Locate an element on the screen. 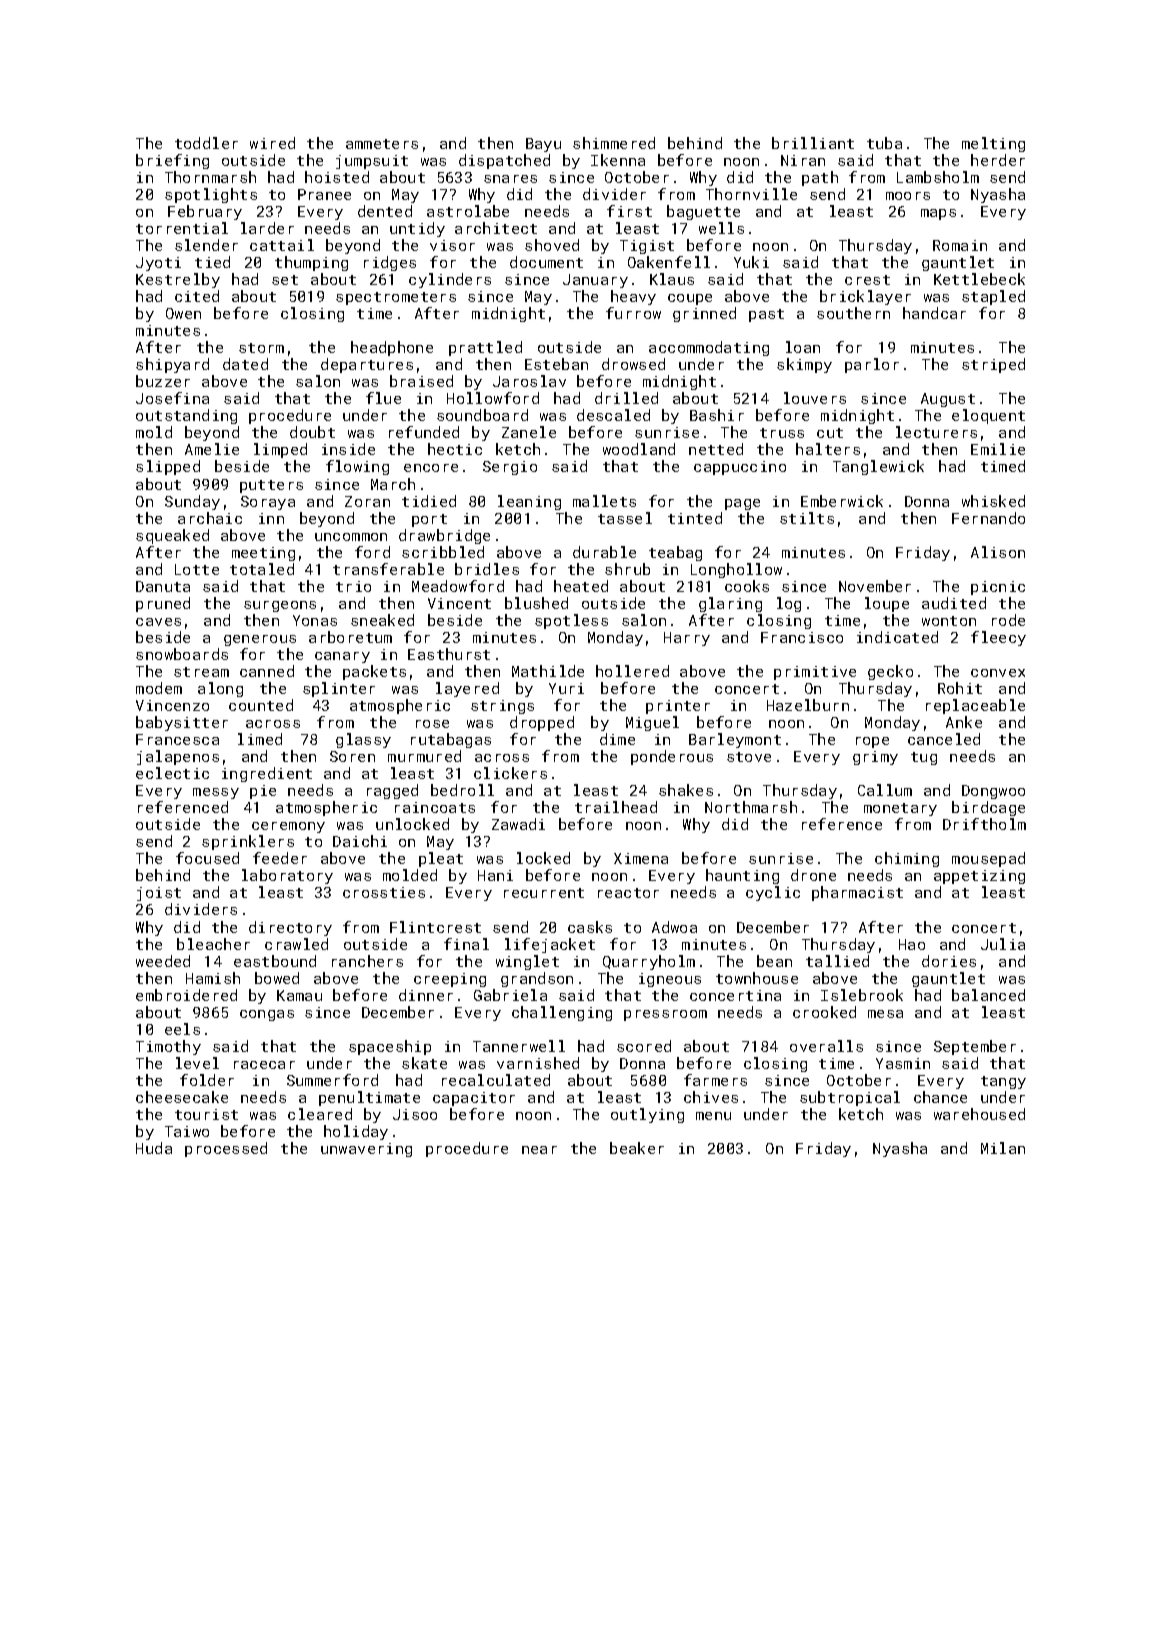  Callum is located at coordinates (885, 790).
